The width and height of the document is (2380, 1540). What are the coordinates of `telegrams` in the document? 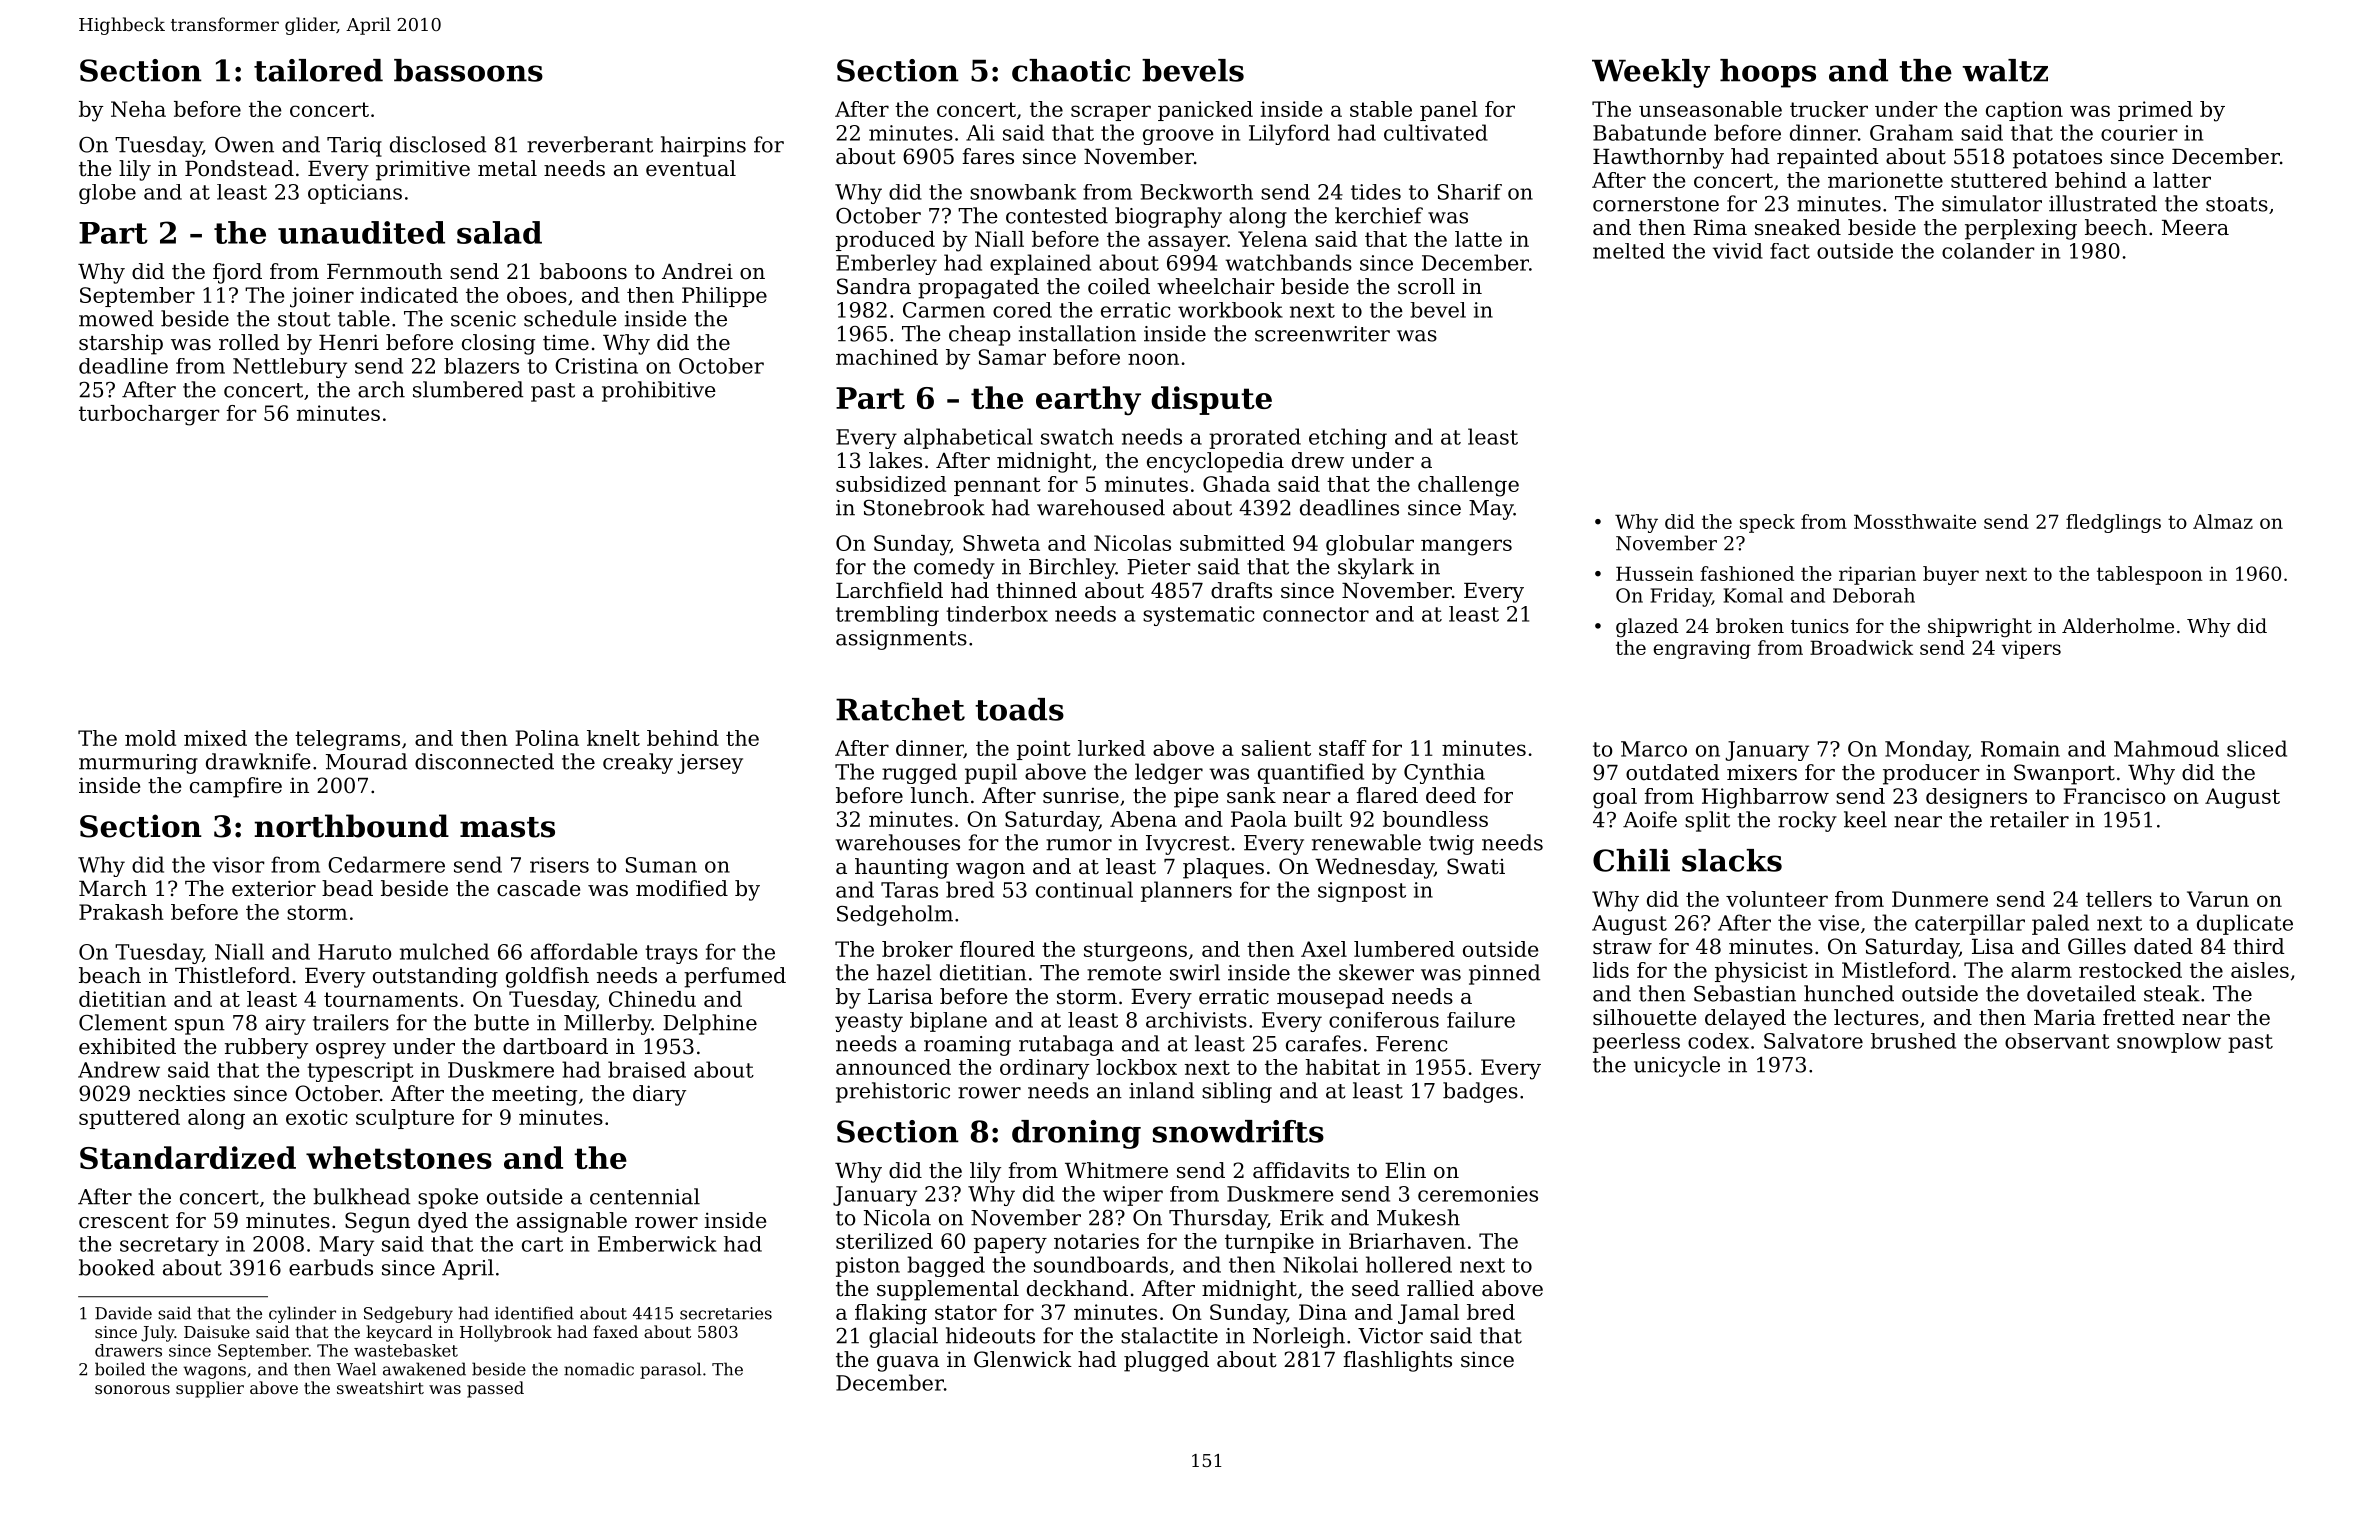 It's located at (347, 740).
